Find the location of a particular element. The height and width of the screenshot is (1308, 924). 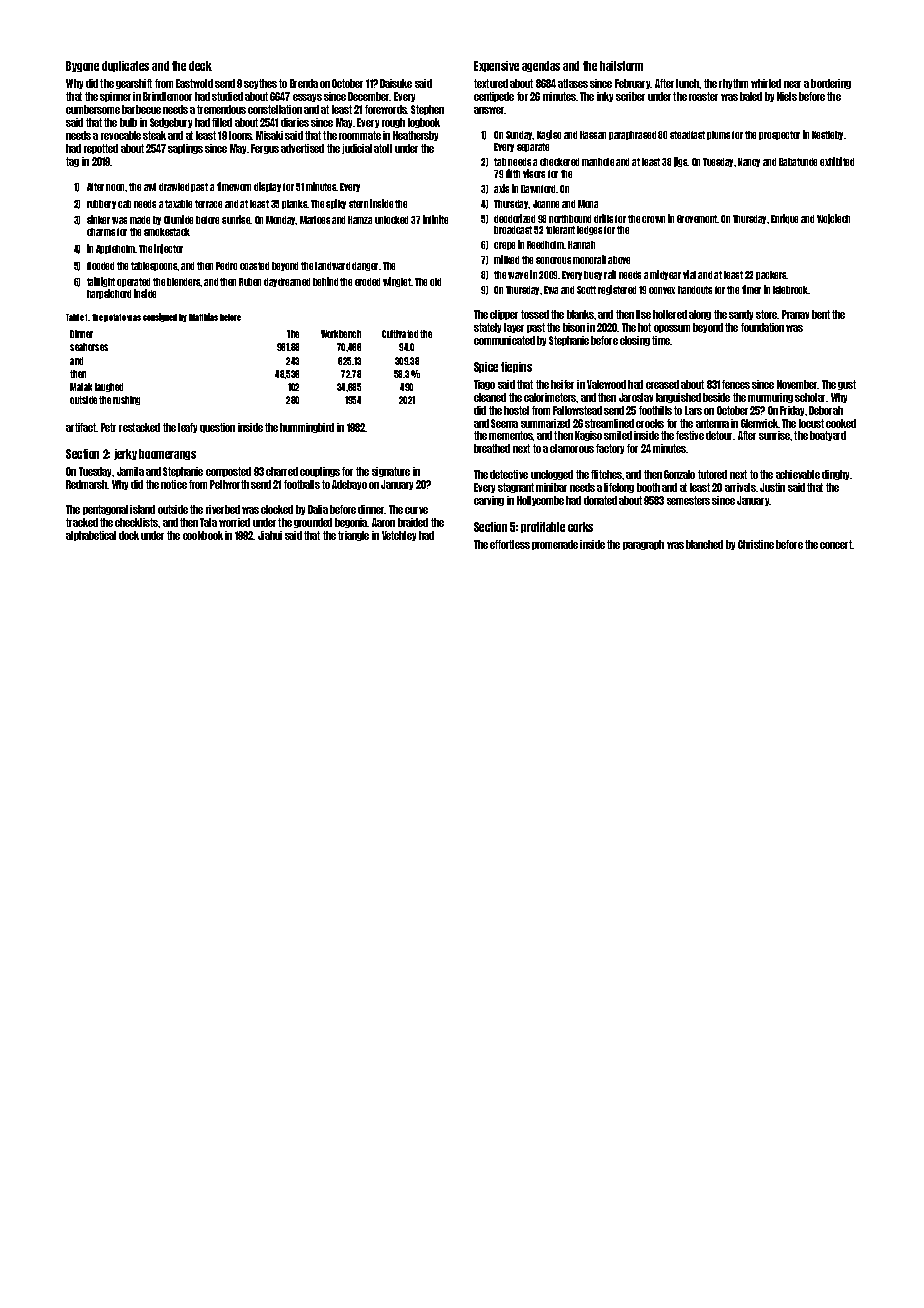

bordering is located at coordinates (831, 84).
